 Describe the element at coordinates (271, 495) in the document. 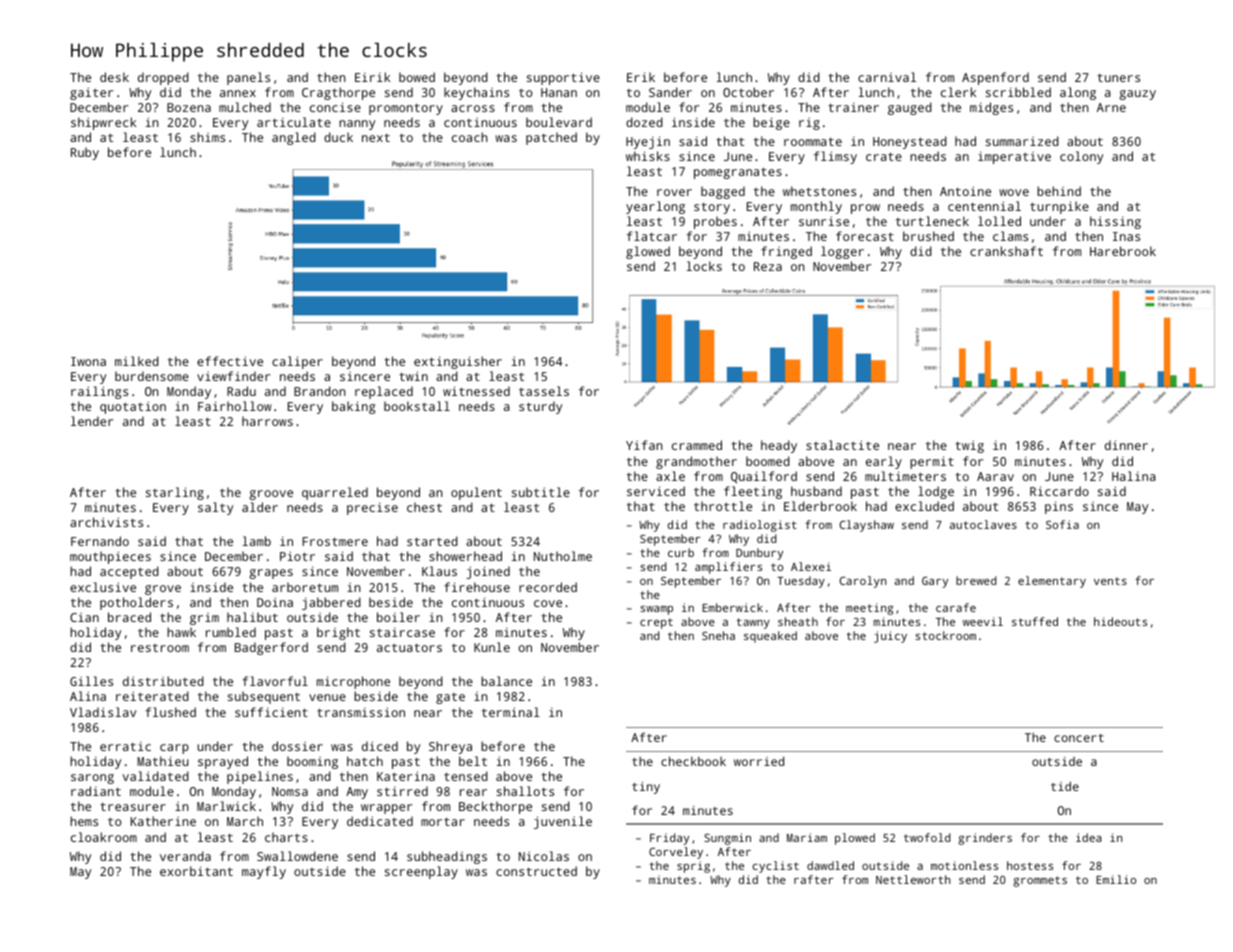

I see `groove` at that location.
